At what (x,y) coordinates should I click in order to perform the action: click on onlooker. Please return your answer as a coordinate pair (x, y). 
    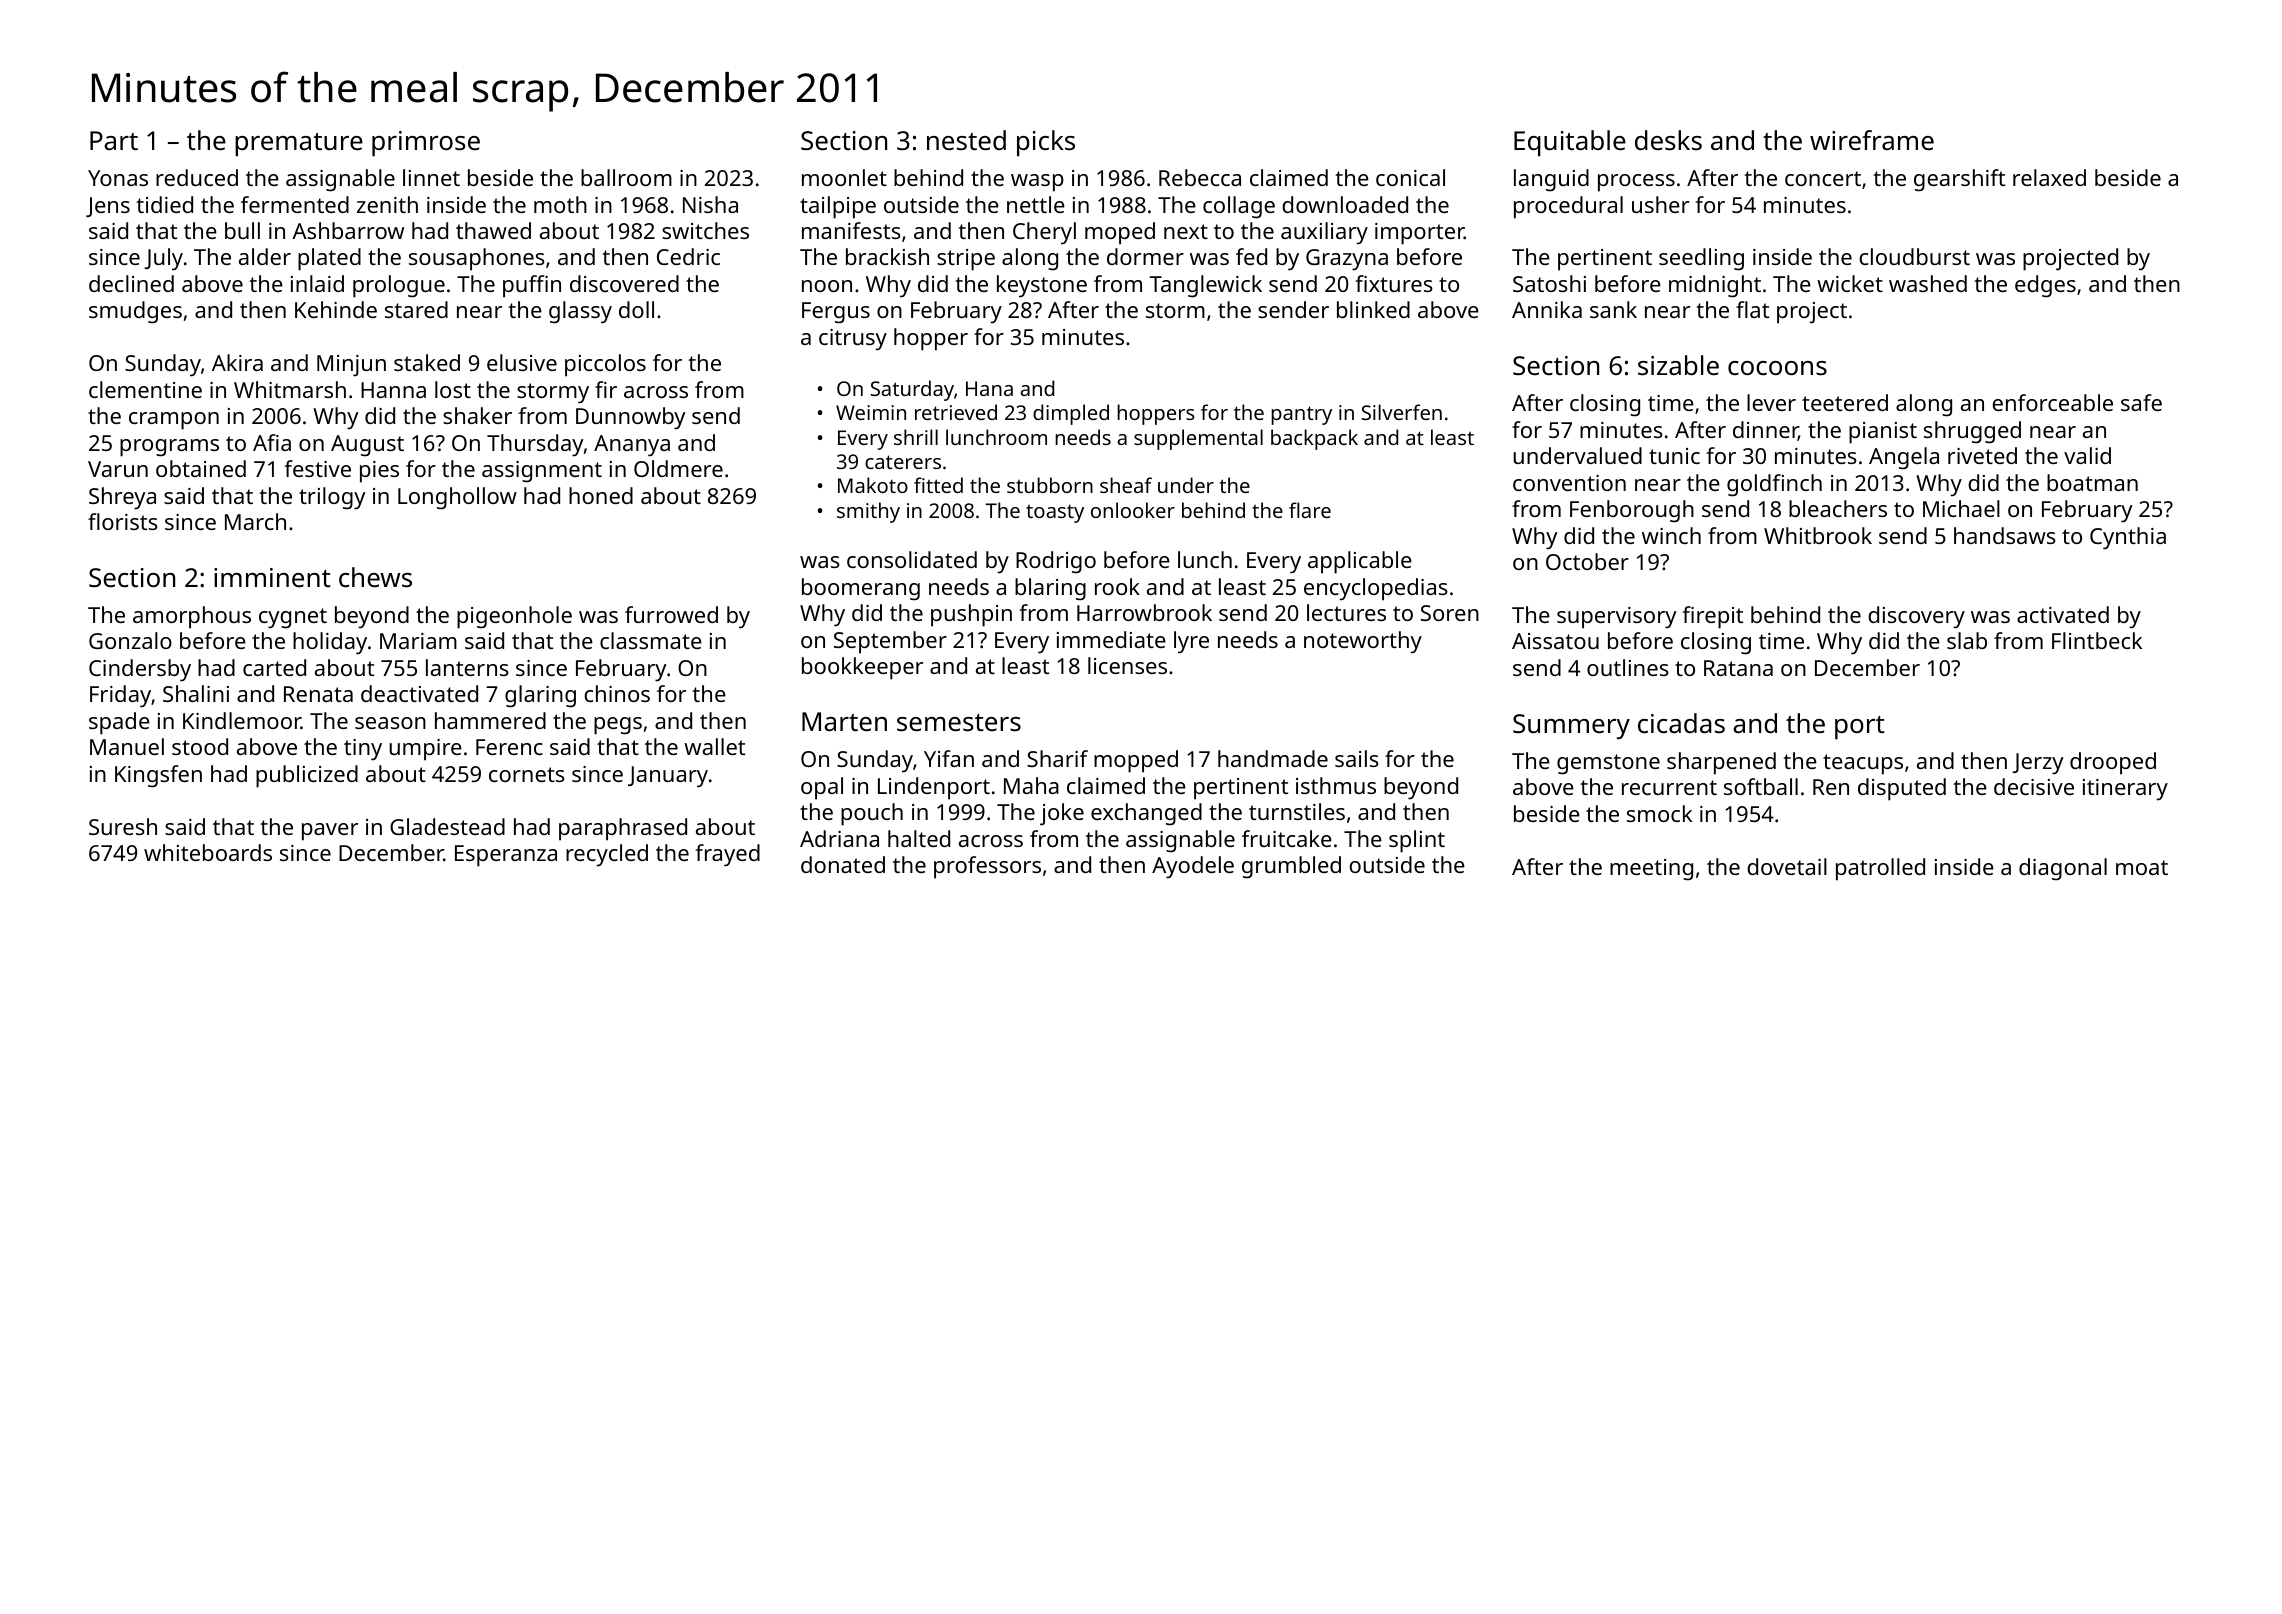
    Looking at the image, I should click on (1133, 510).
